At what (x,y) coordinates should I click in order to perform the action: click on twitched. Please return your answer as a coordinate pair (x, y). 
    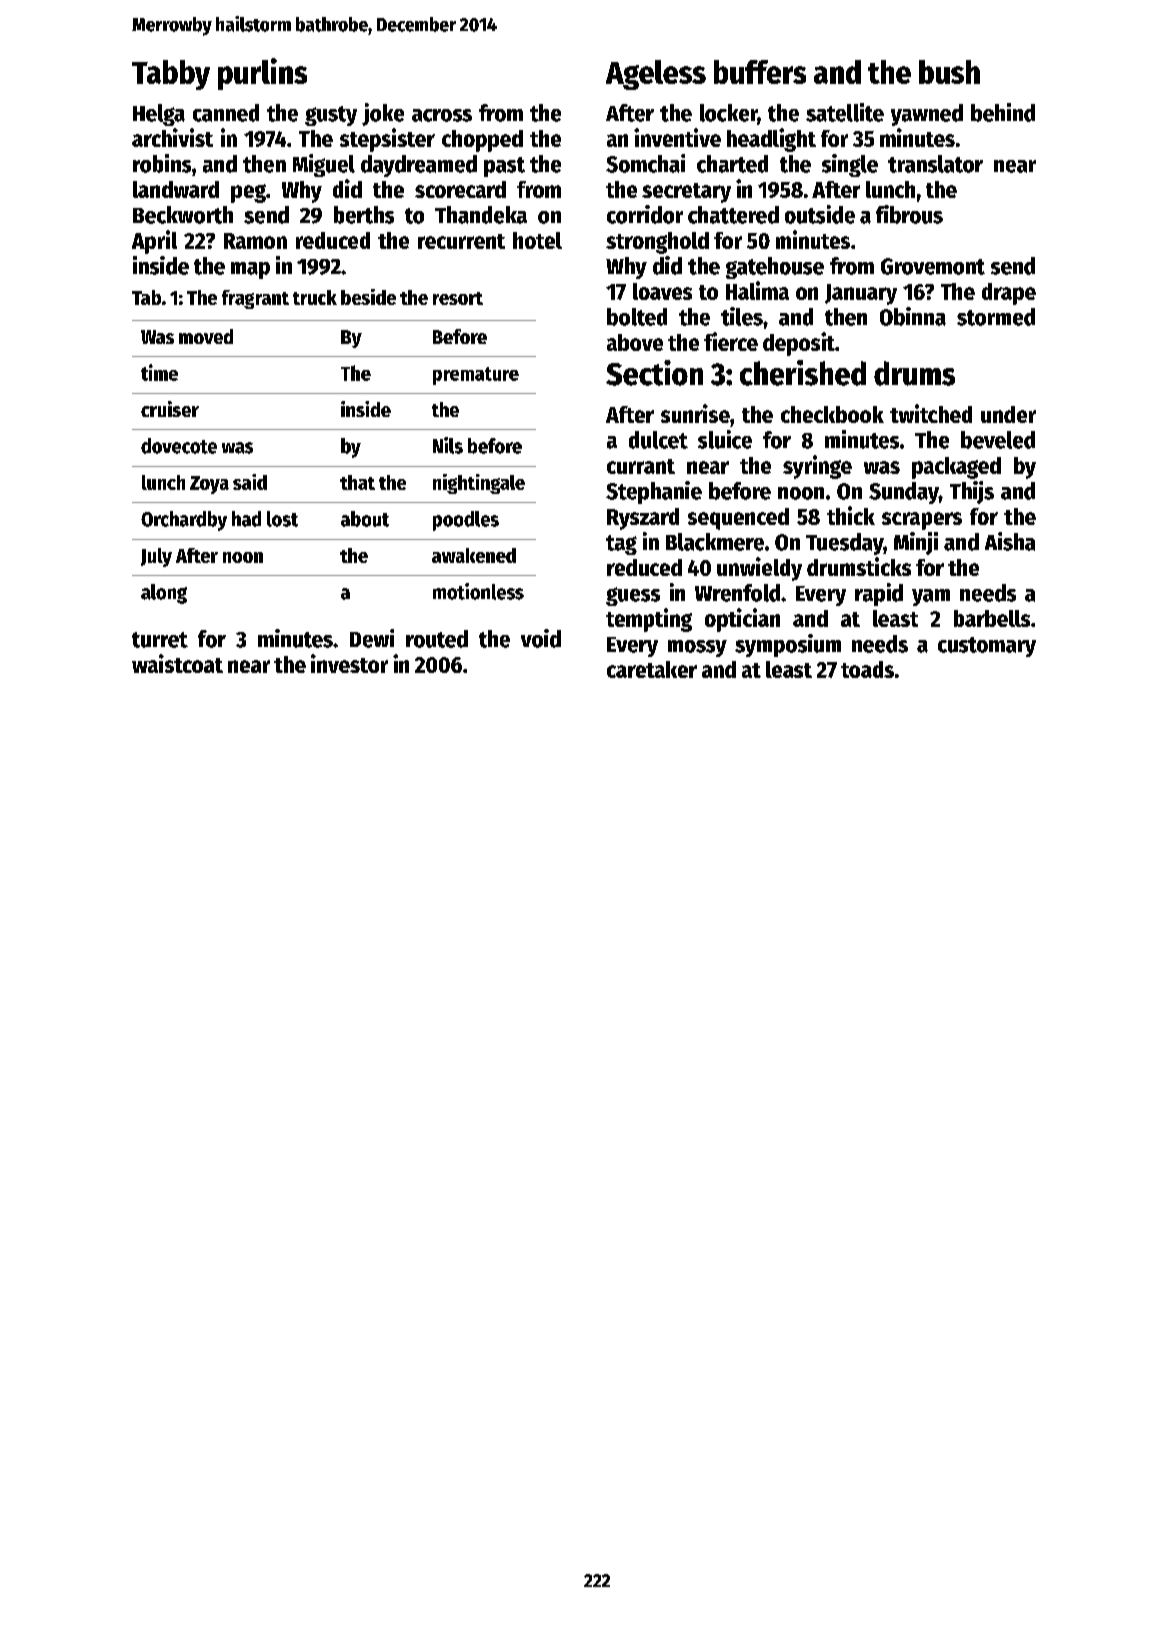
    Looking at the image, I should click on (931, 413).
